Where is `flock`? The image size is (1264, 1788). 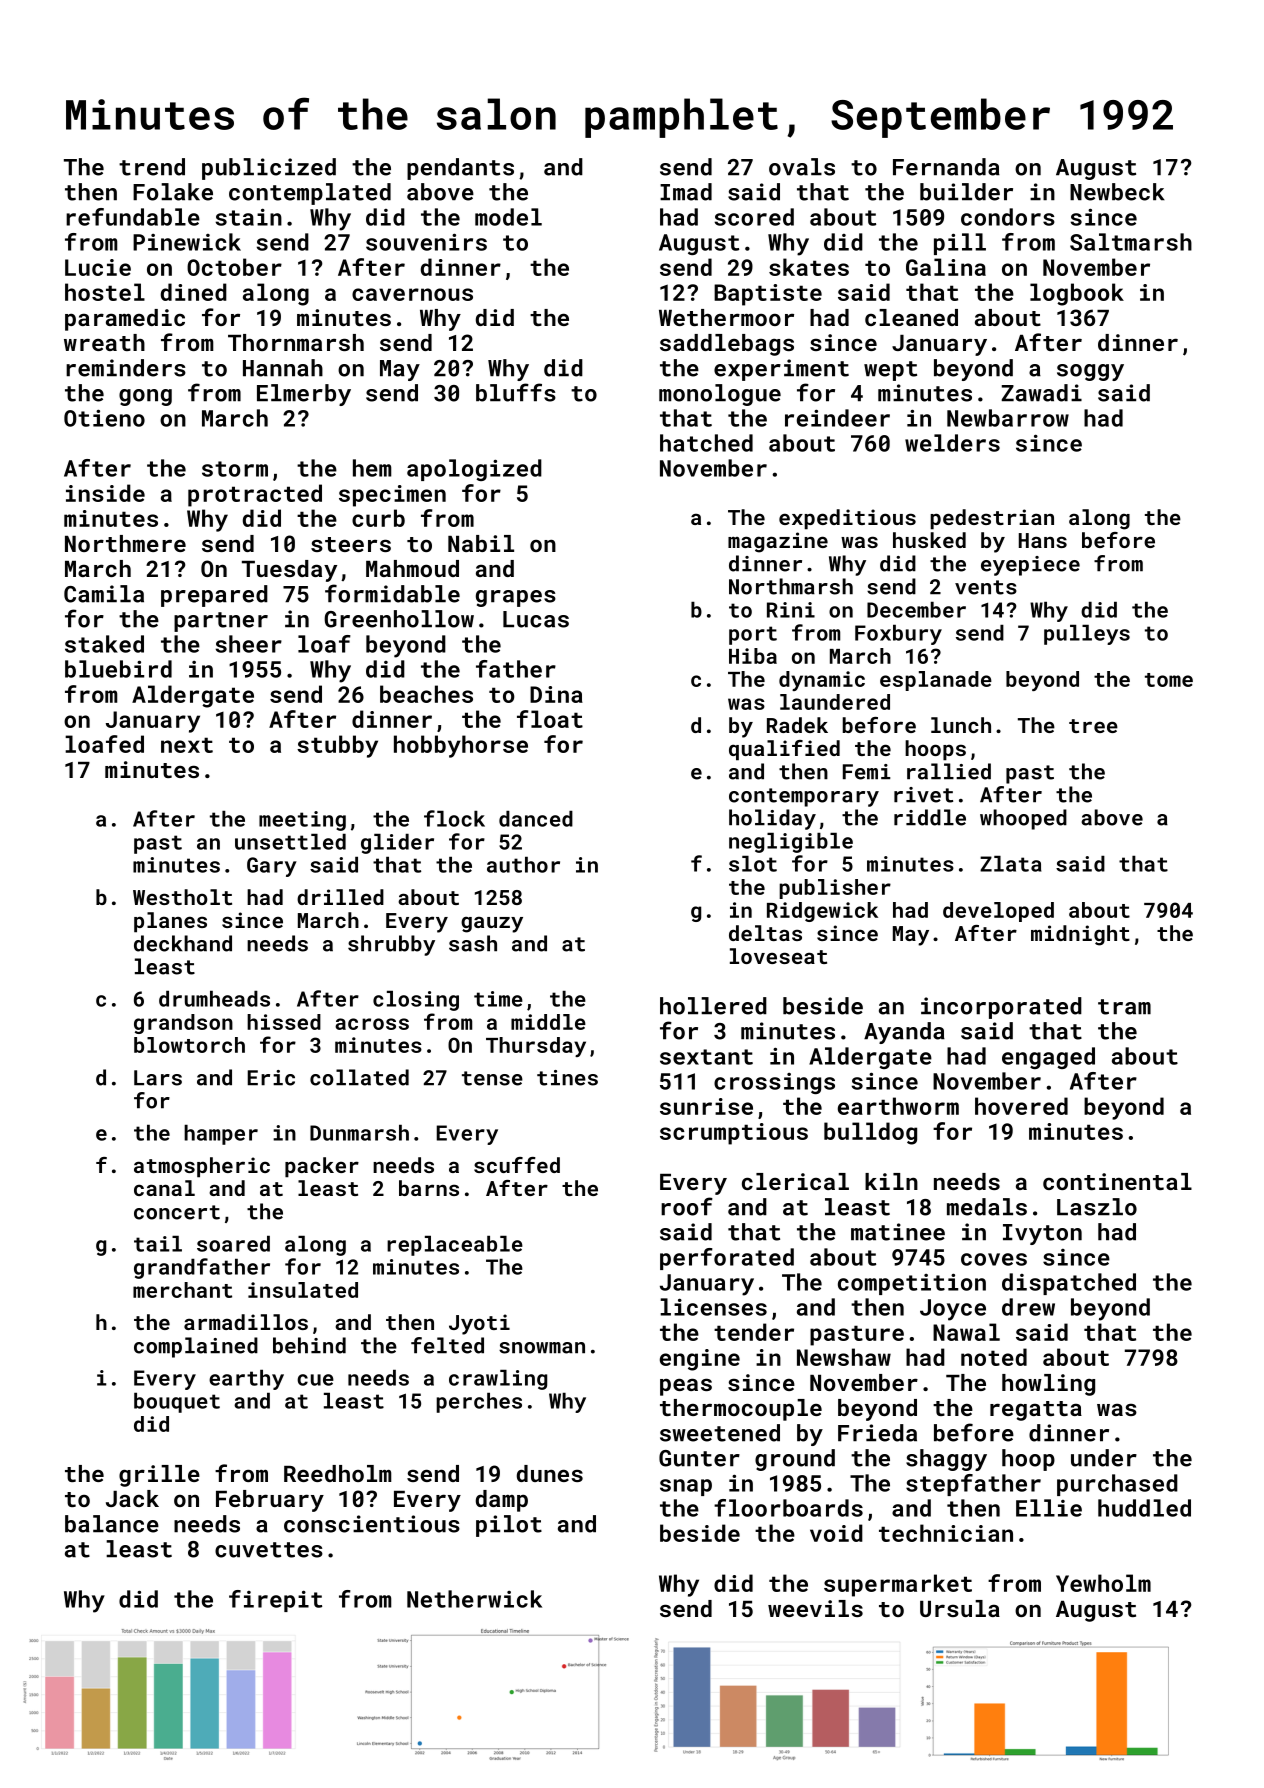
flock is located at coordinates (454, 818).
